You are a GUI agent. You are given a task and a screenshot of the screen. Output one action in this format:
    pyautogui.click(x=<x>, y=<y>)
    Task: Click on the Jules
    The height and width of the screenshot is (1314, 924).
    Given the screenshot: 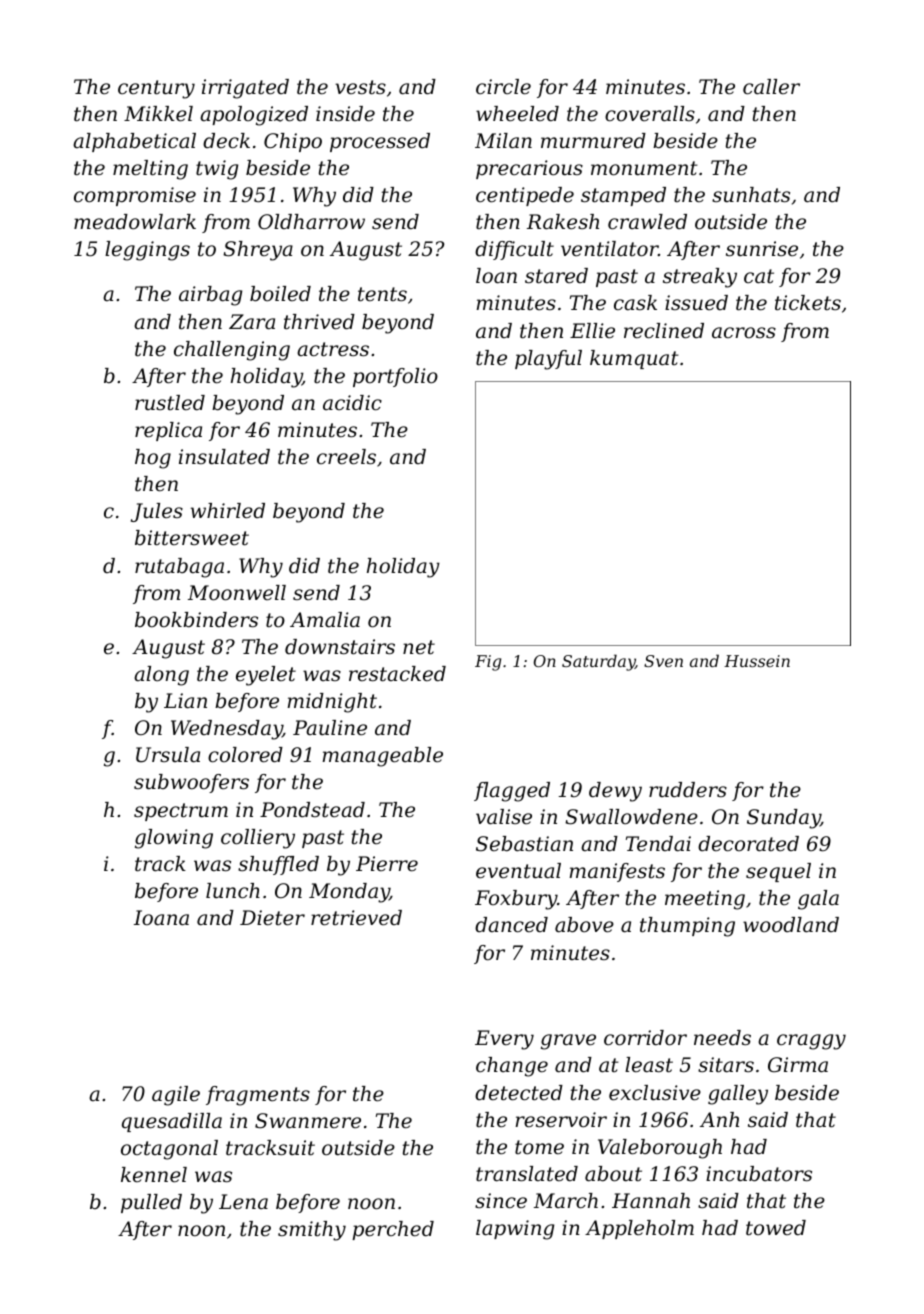 What is the action you would take?
    pyautogui.click(x=157, y=512)
